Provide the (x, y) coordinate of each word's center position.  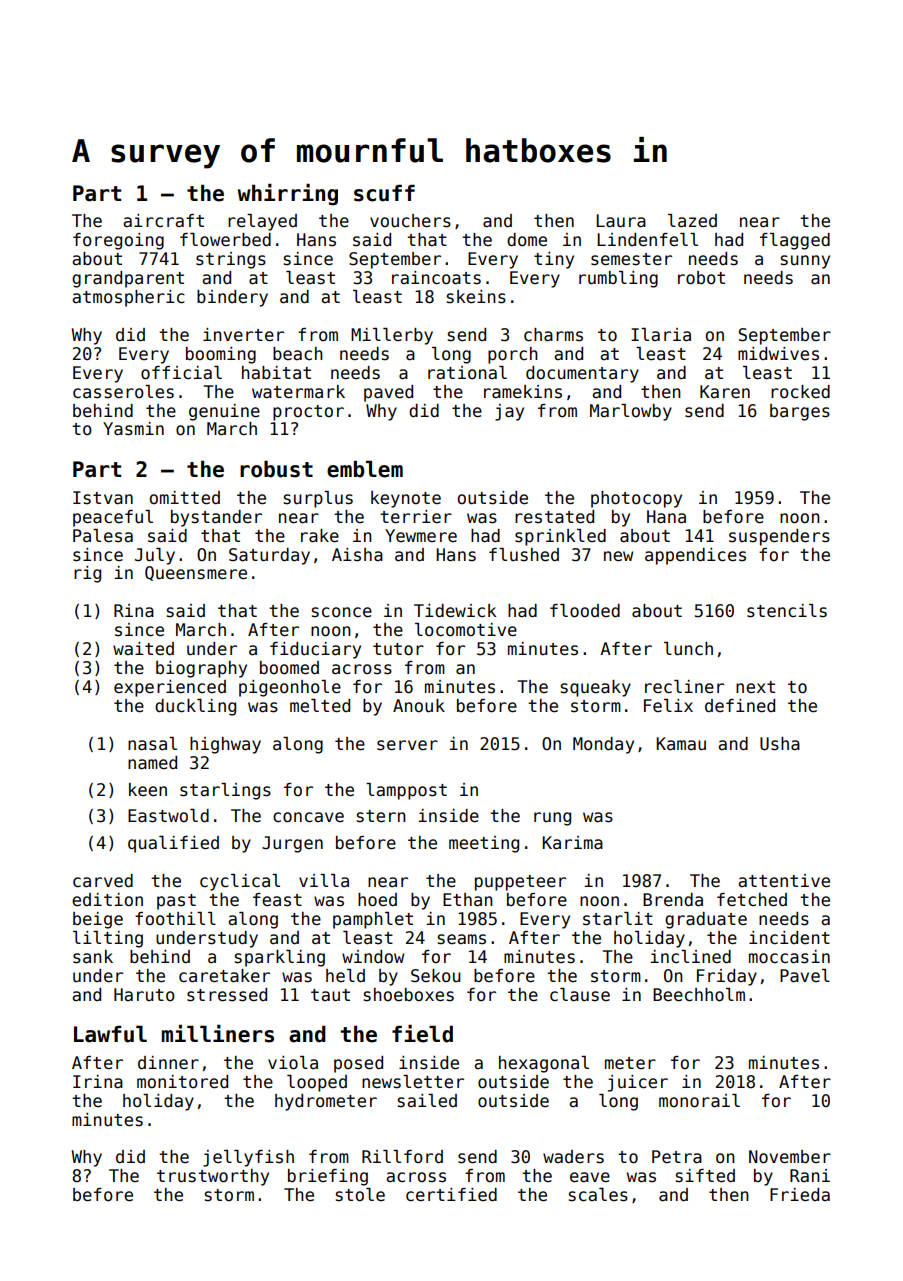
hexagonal (544, 1064)
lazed (692, 221)
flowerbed (225, 240)
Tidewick (455, 611)
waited (143, 649)
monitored (182, 1082)
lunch (688, 649)
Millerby (392, 336)
